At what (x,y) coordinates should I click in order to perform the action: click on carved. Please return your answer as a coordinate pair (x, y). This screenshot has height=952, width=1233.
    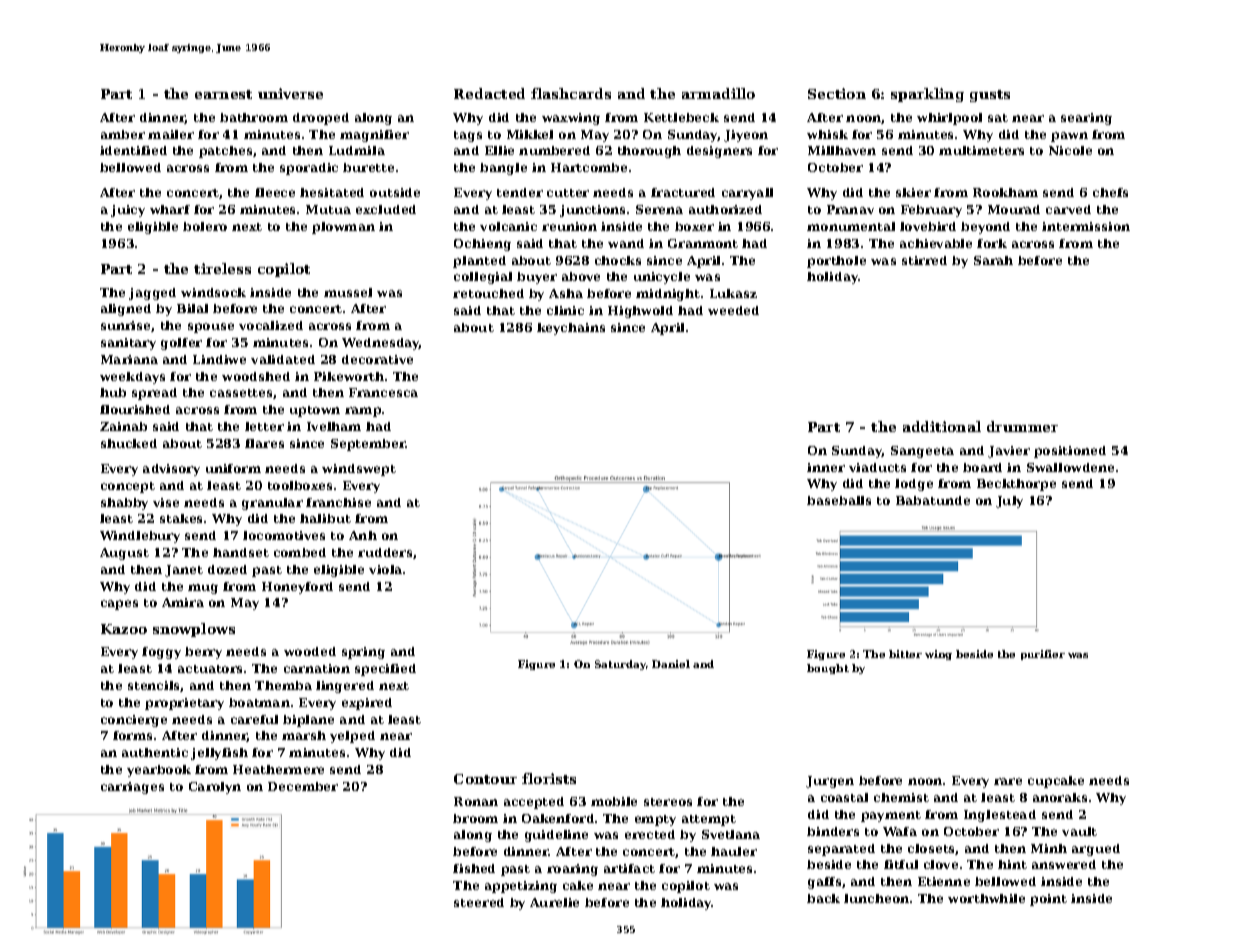
    Looking at the image, I should click on (1068, 209).
